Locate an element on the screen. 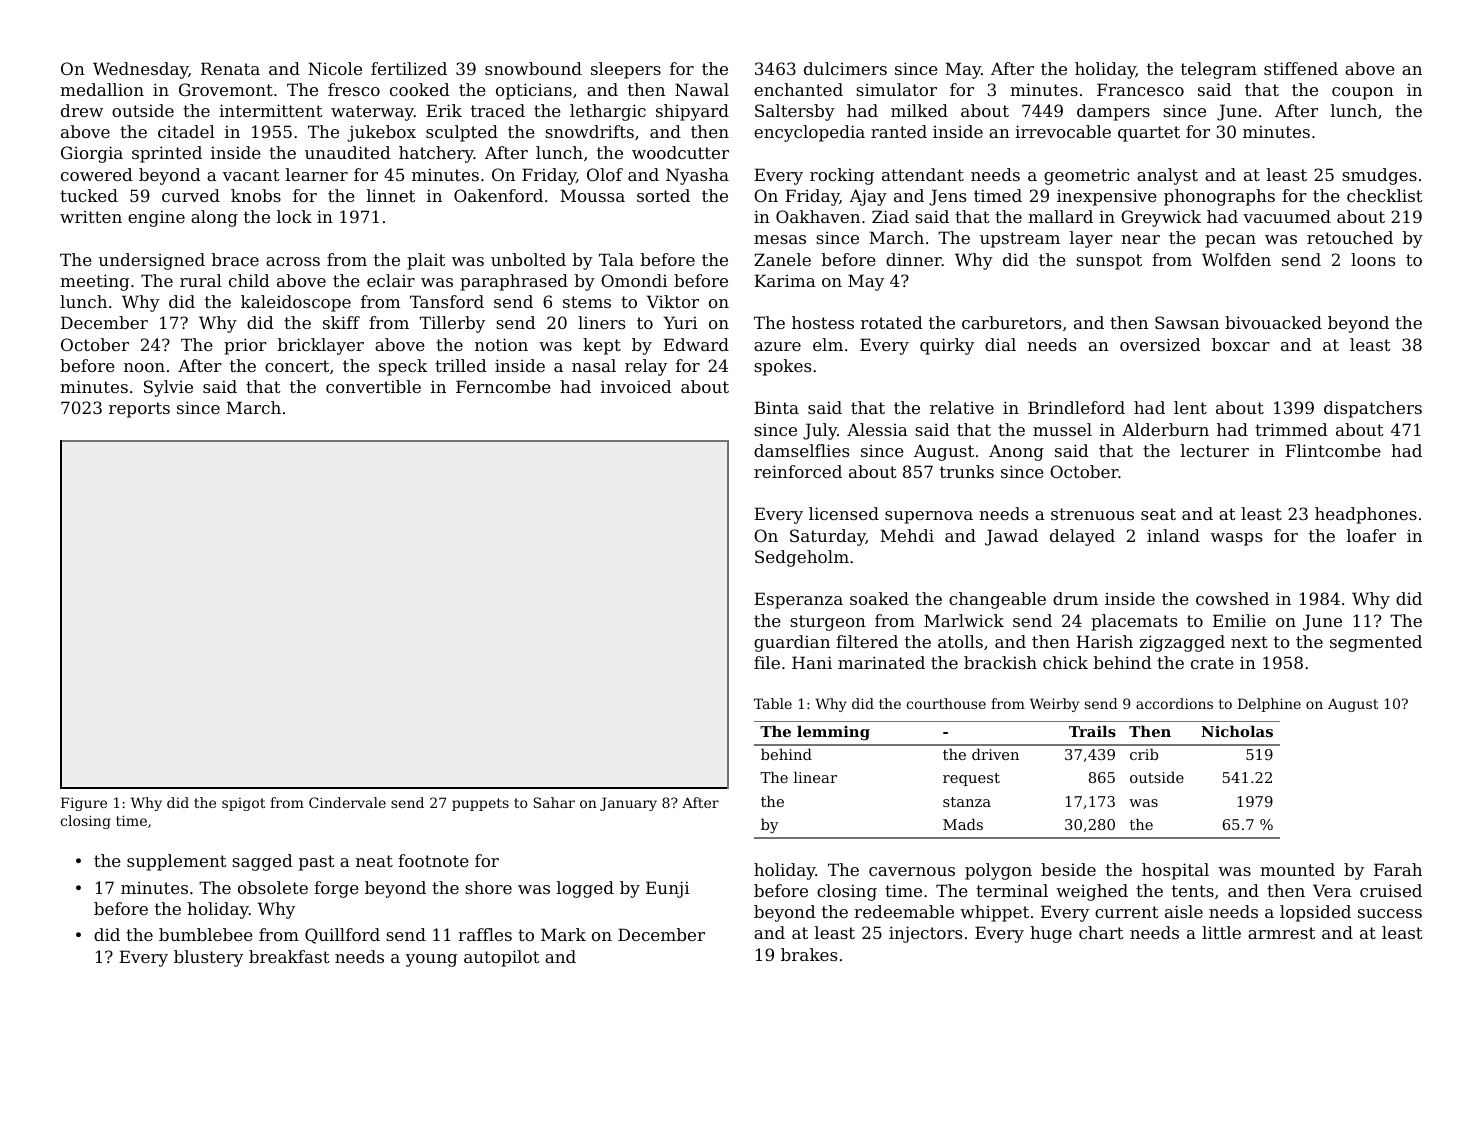 Image resolution: width=1483 pixels, height=1146 pixels. bivouacked is located at coordinates (1273, 322).
